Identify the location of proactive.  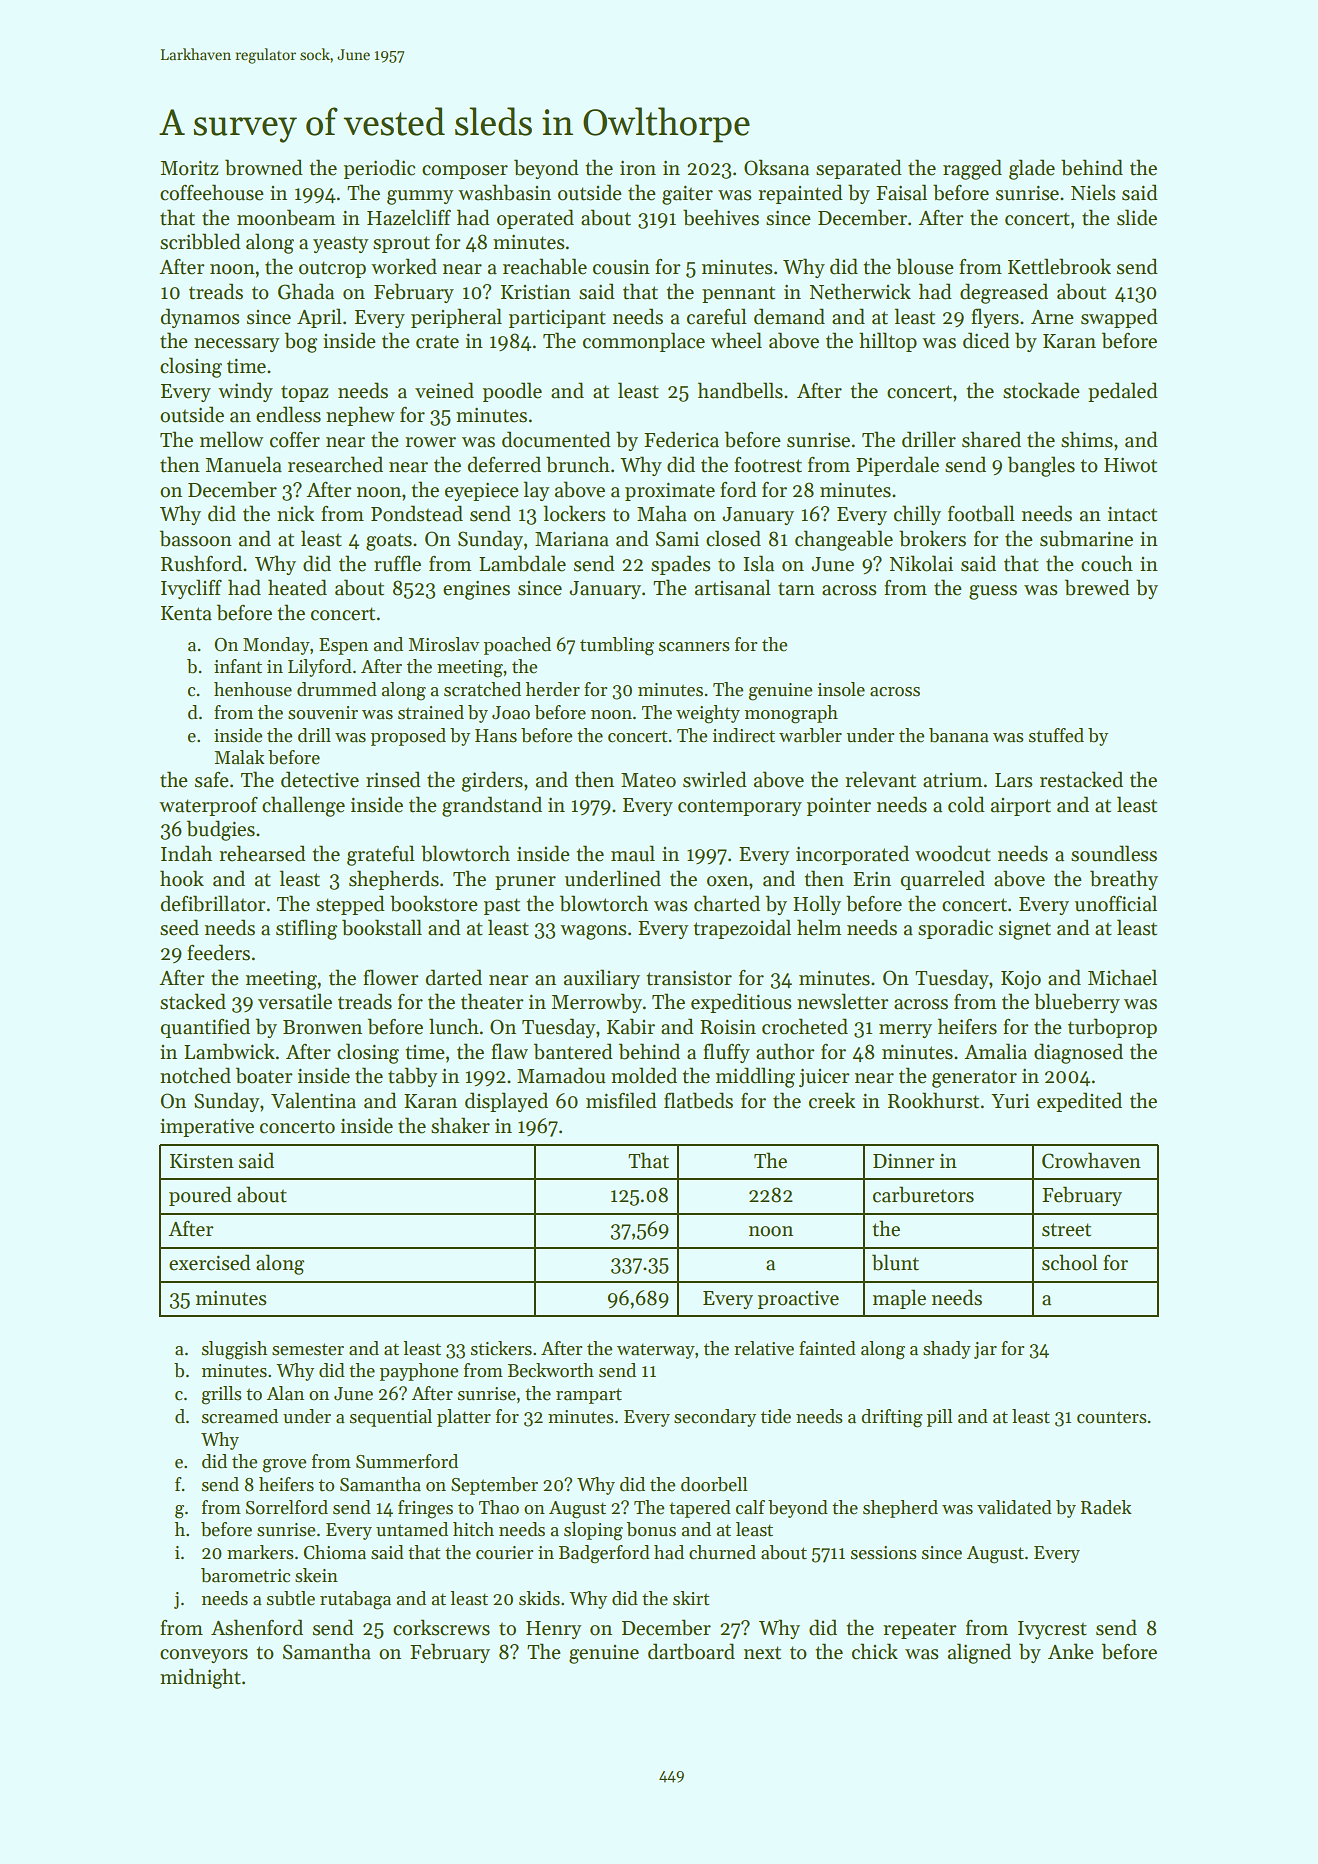
(798, 1300).
